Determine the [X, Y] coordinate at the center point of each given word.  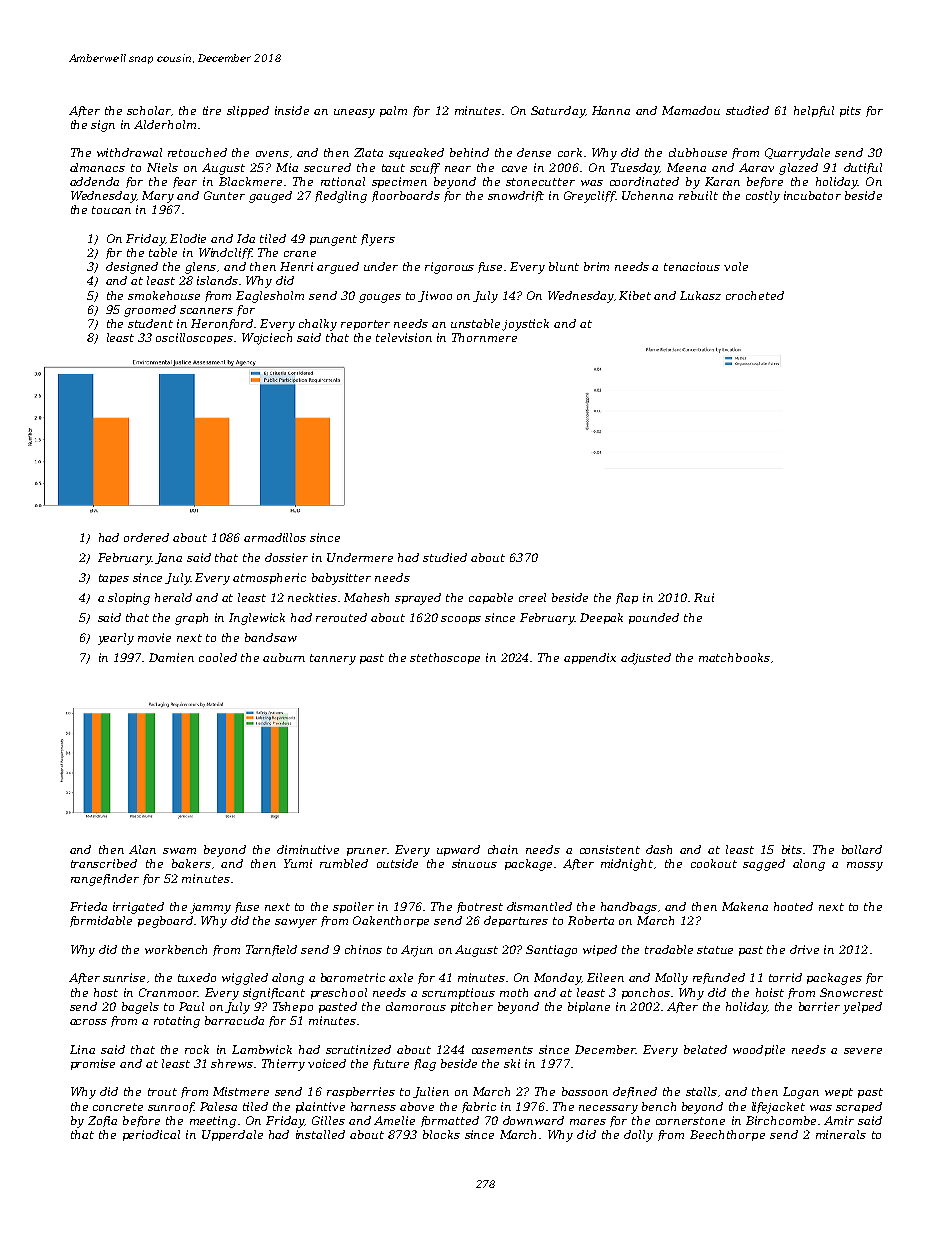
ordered [146, 537]
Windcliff [225, 253]
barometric [353, 977]
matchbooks [734, 657]
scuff [425, 168]
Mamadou [691, 110]
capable [491, 598]
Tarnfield [271, 950]
